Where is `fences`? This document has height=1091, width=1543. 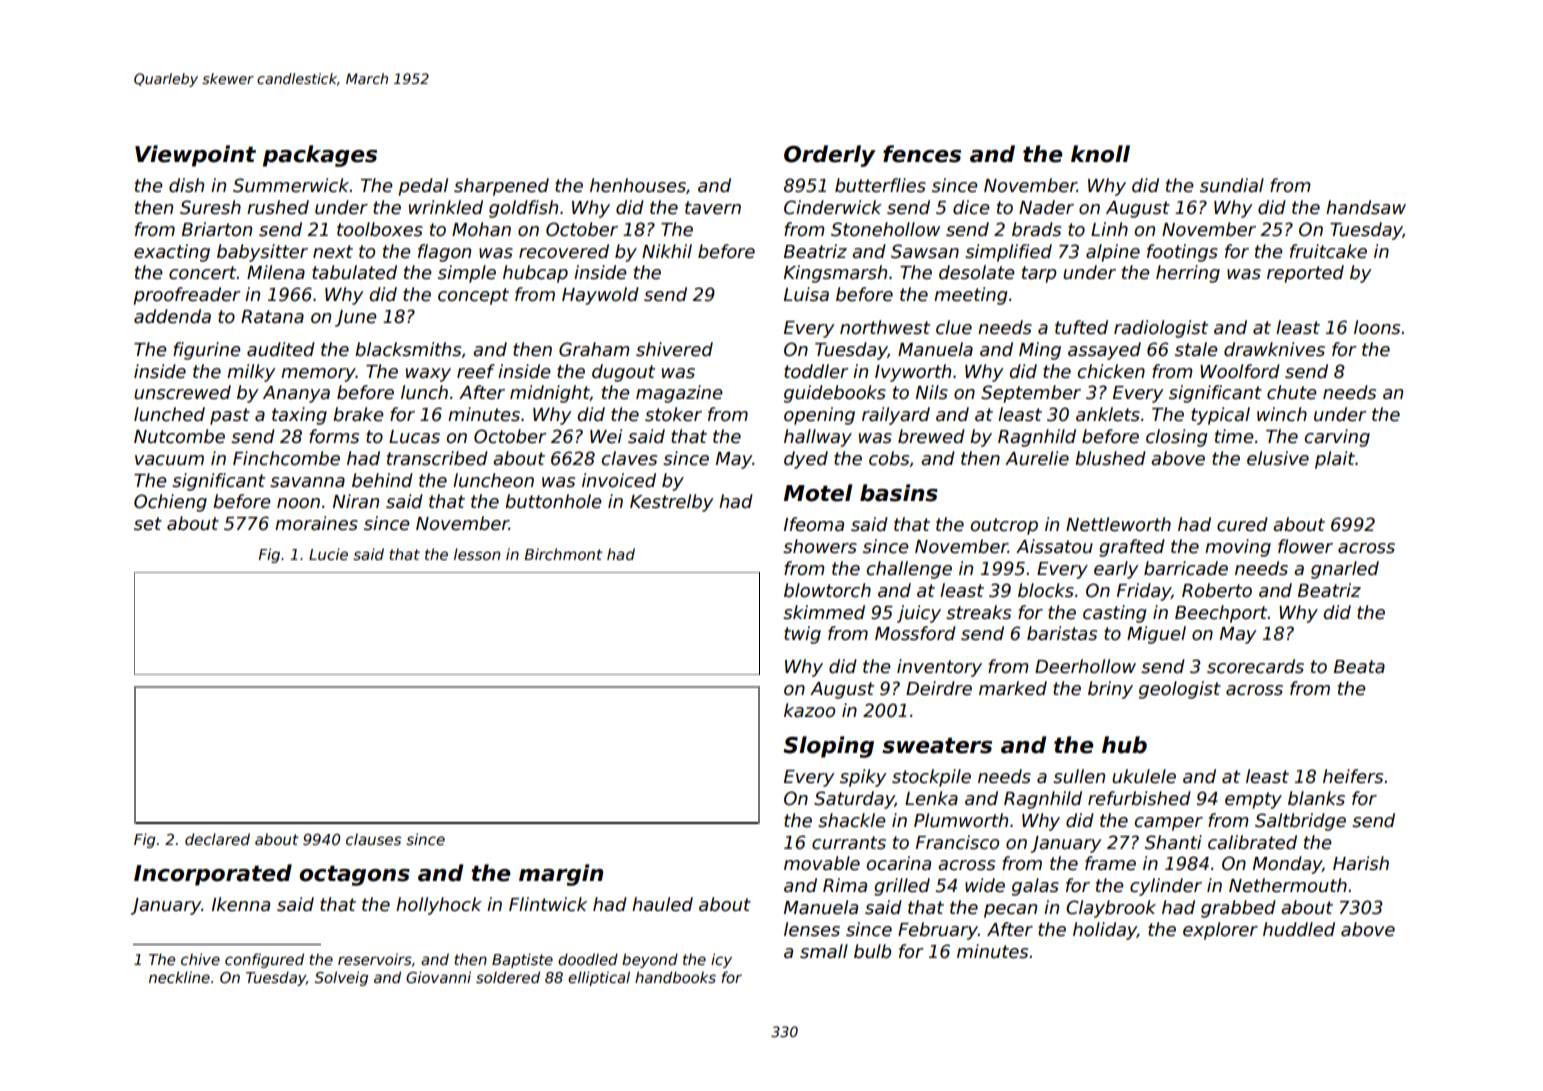 fences is located at coordinates (922, 154).
